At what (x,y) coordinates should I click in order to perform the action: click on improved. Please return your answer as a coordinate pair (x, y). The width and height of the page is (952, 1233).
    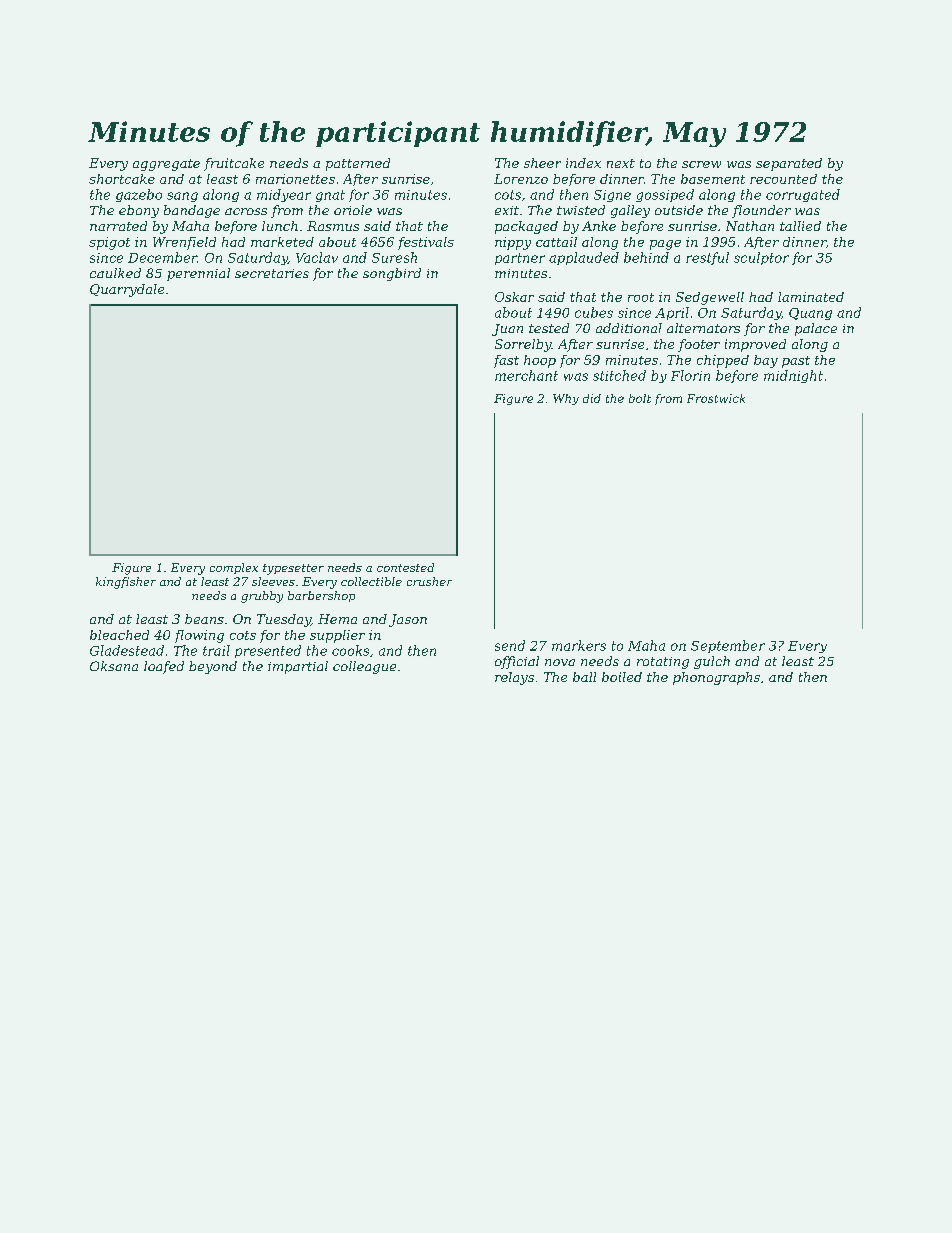
    Looking at the image, I should click on (755, 345).
